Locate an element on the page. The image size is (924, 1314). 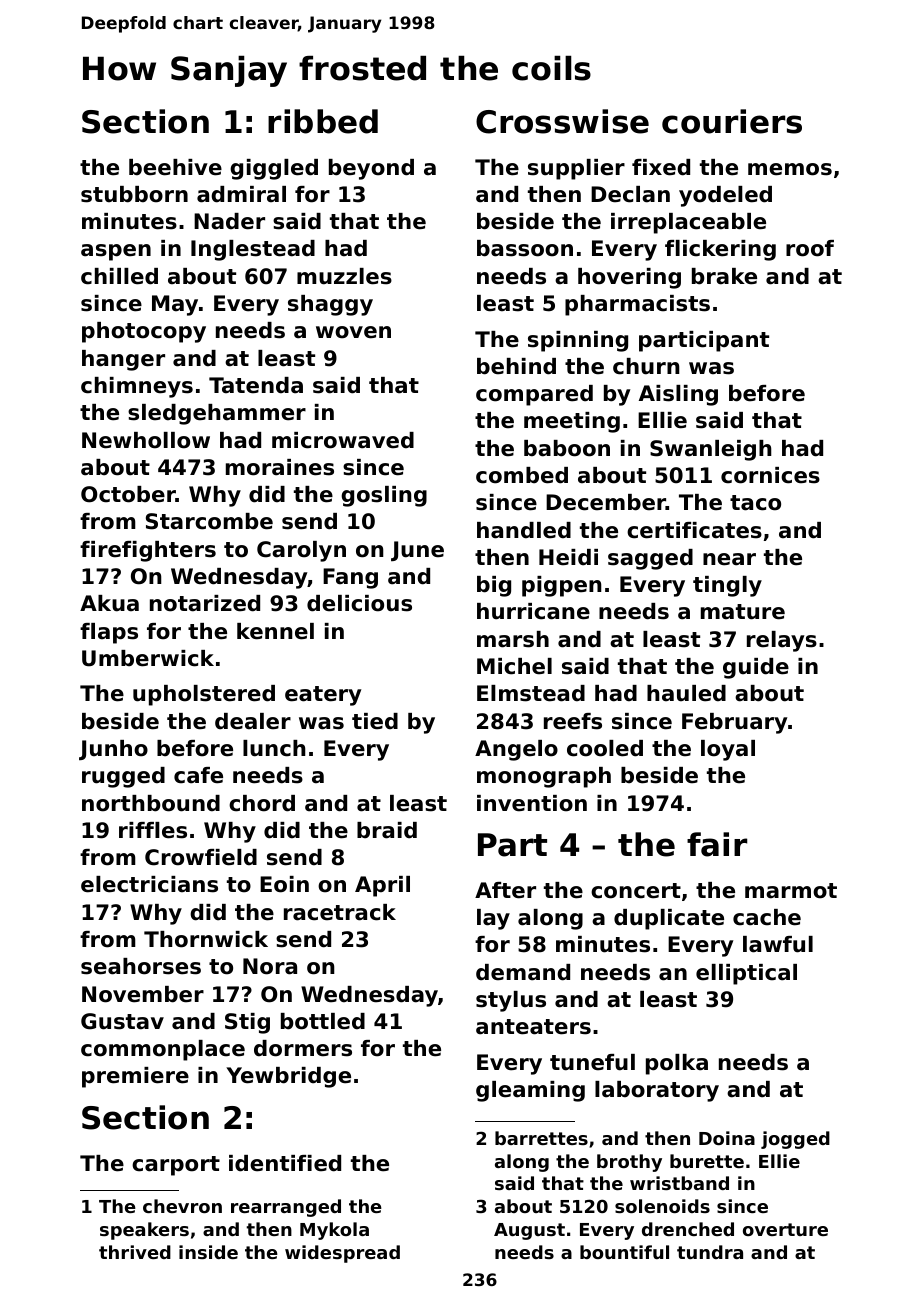
racetrack is located at coordinates (340, 912).
